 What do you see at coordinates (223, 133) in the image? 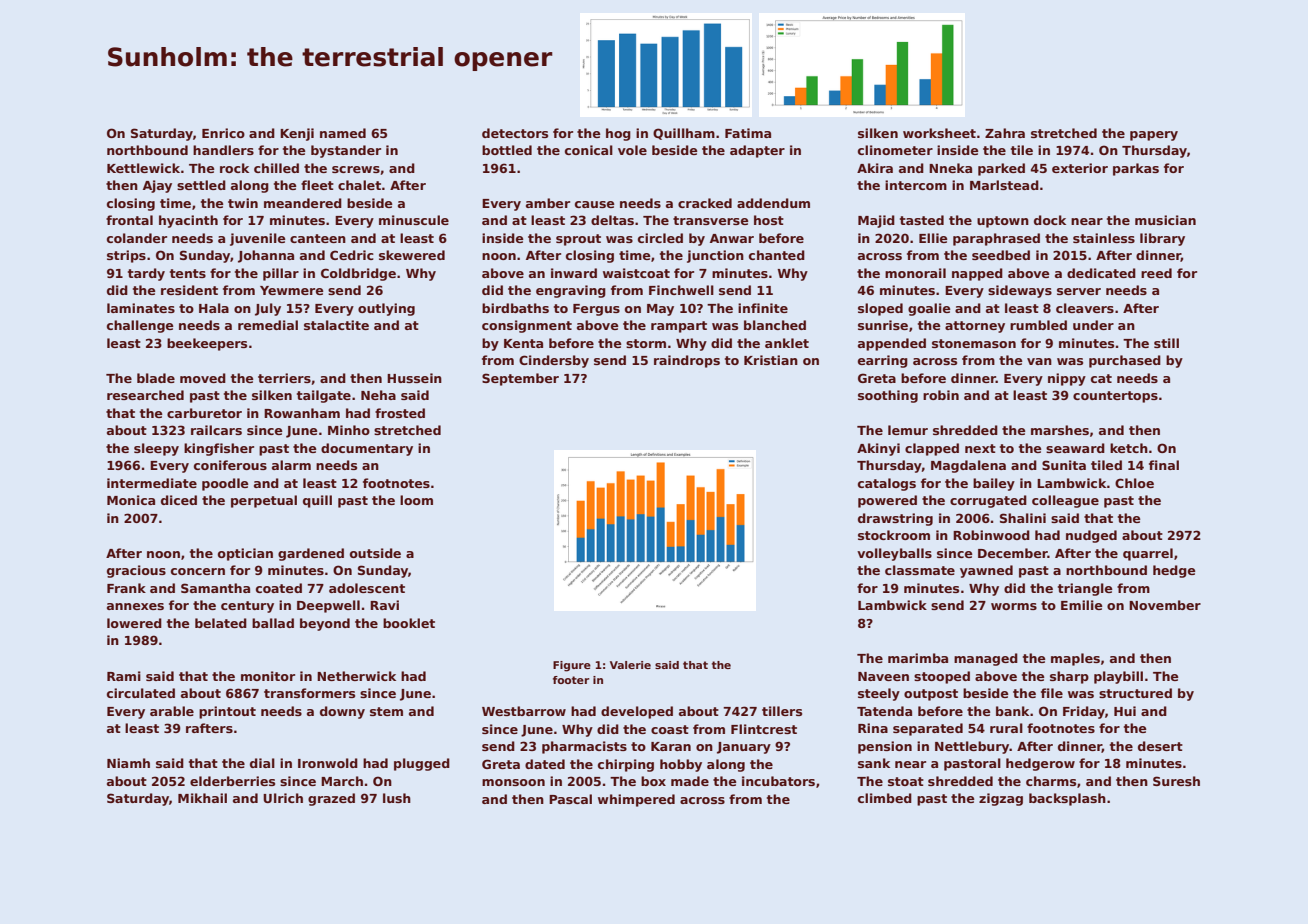
I see `Enrico` at bounding box center [223, 133].
